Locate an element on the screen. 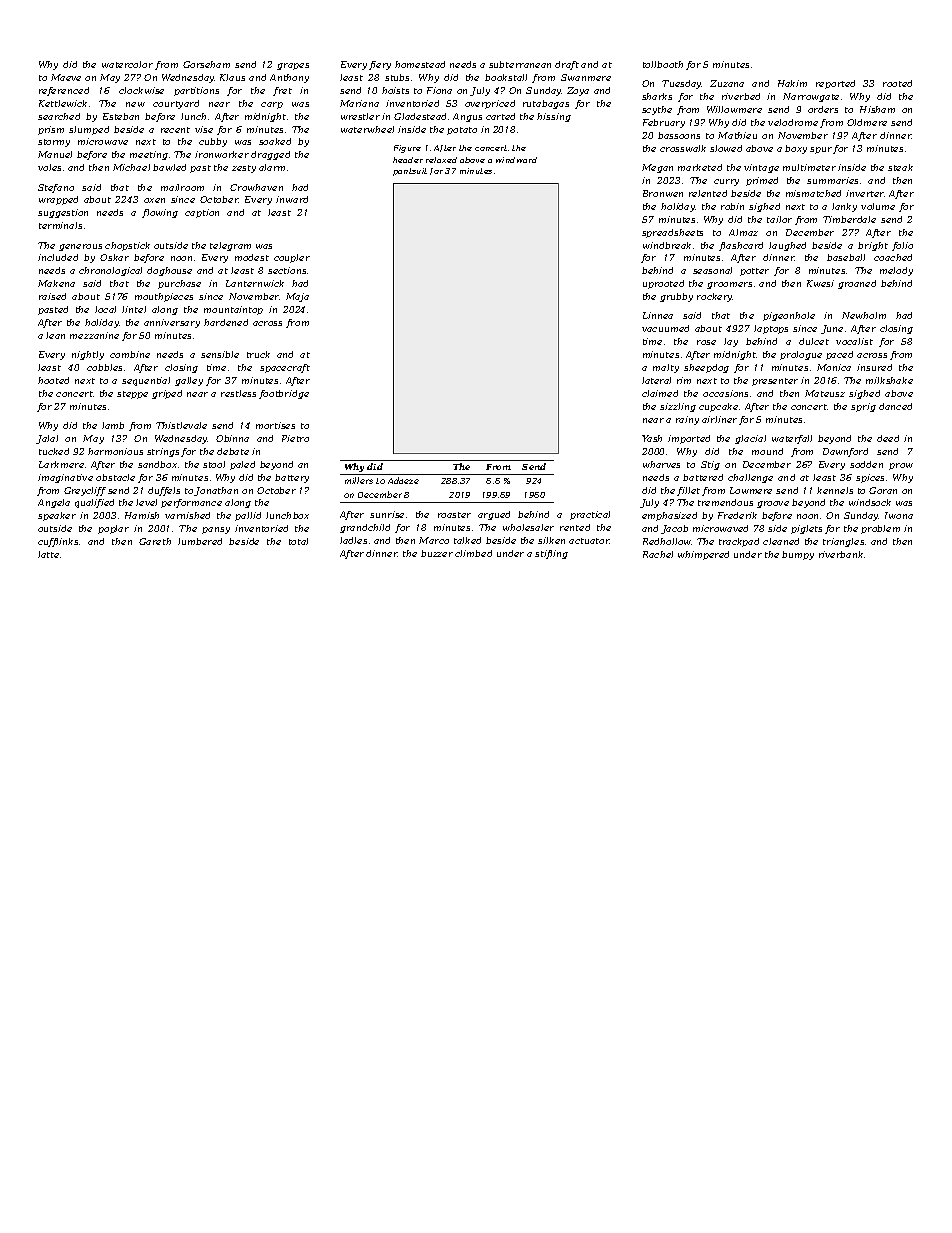 The height and width of the screenshot is (1233, 952). buzzer is located at coordinates (437, 553).
